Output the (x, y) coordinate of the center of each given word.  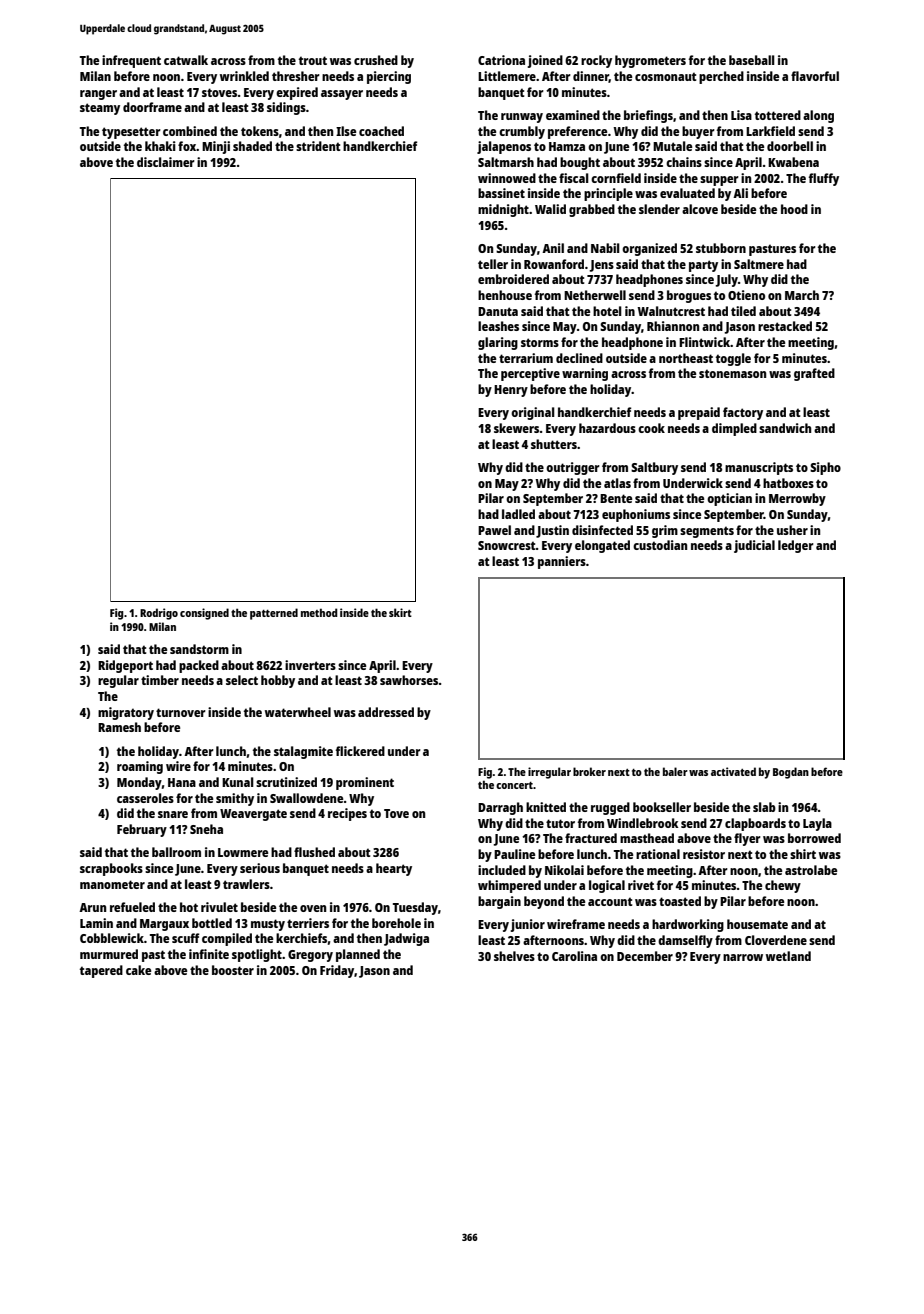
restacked (785, 326)
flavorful (815, 76)
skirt (400, 612)
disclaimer (166, 162)
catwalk (186, 60)
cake (138, 970)
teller (493, 264)
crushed (376, 60)
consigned (204, 614)
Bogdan (791, 773)
